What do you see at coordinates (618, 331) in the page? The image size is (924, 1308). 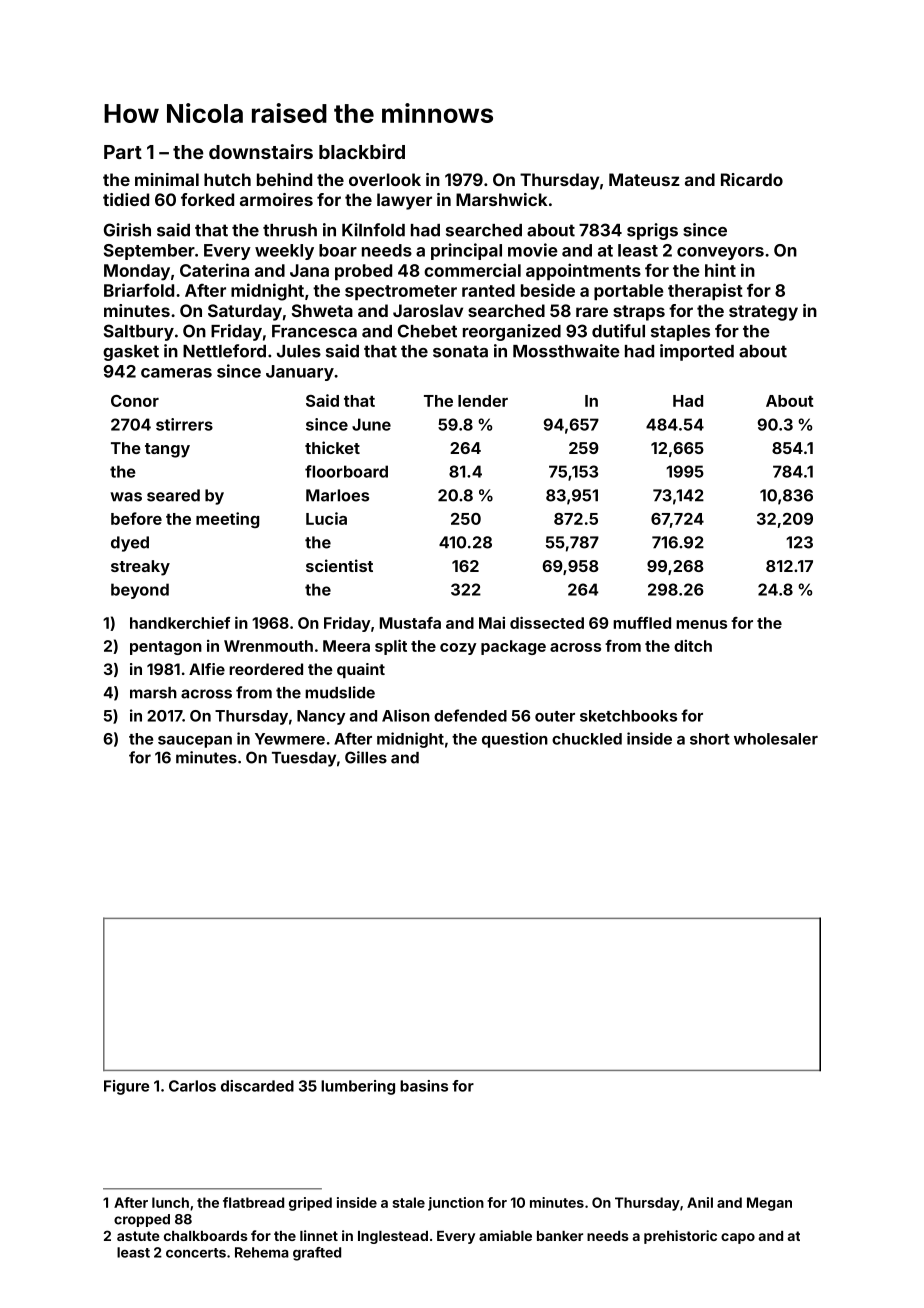 I see `dutiful` at bounding box center [618, 331].
